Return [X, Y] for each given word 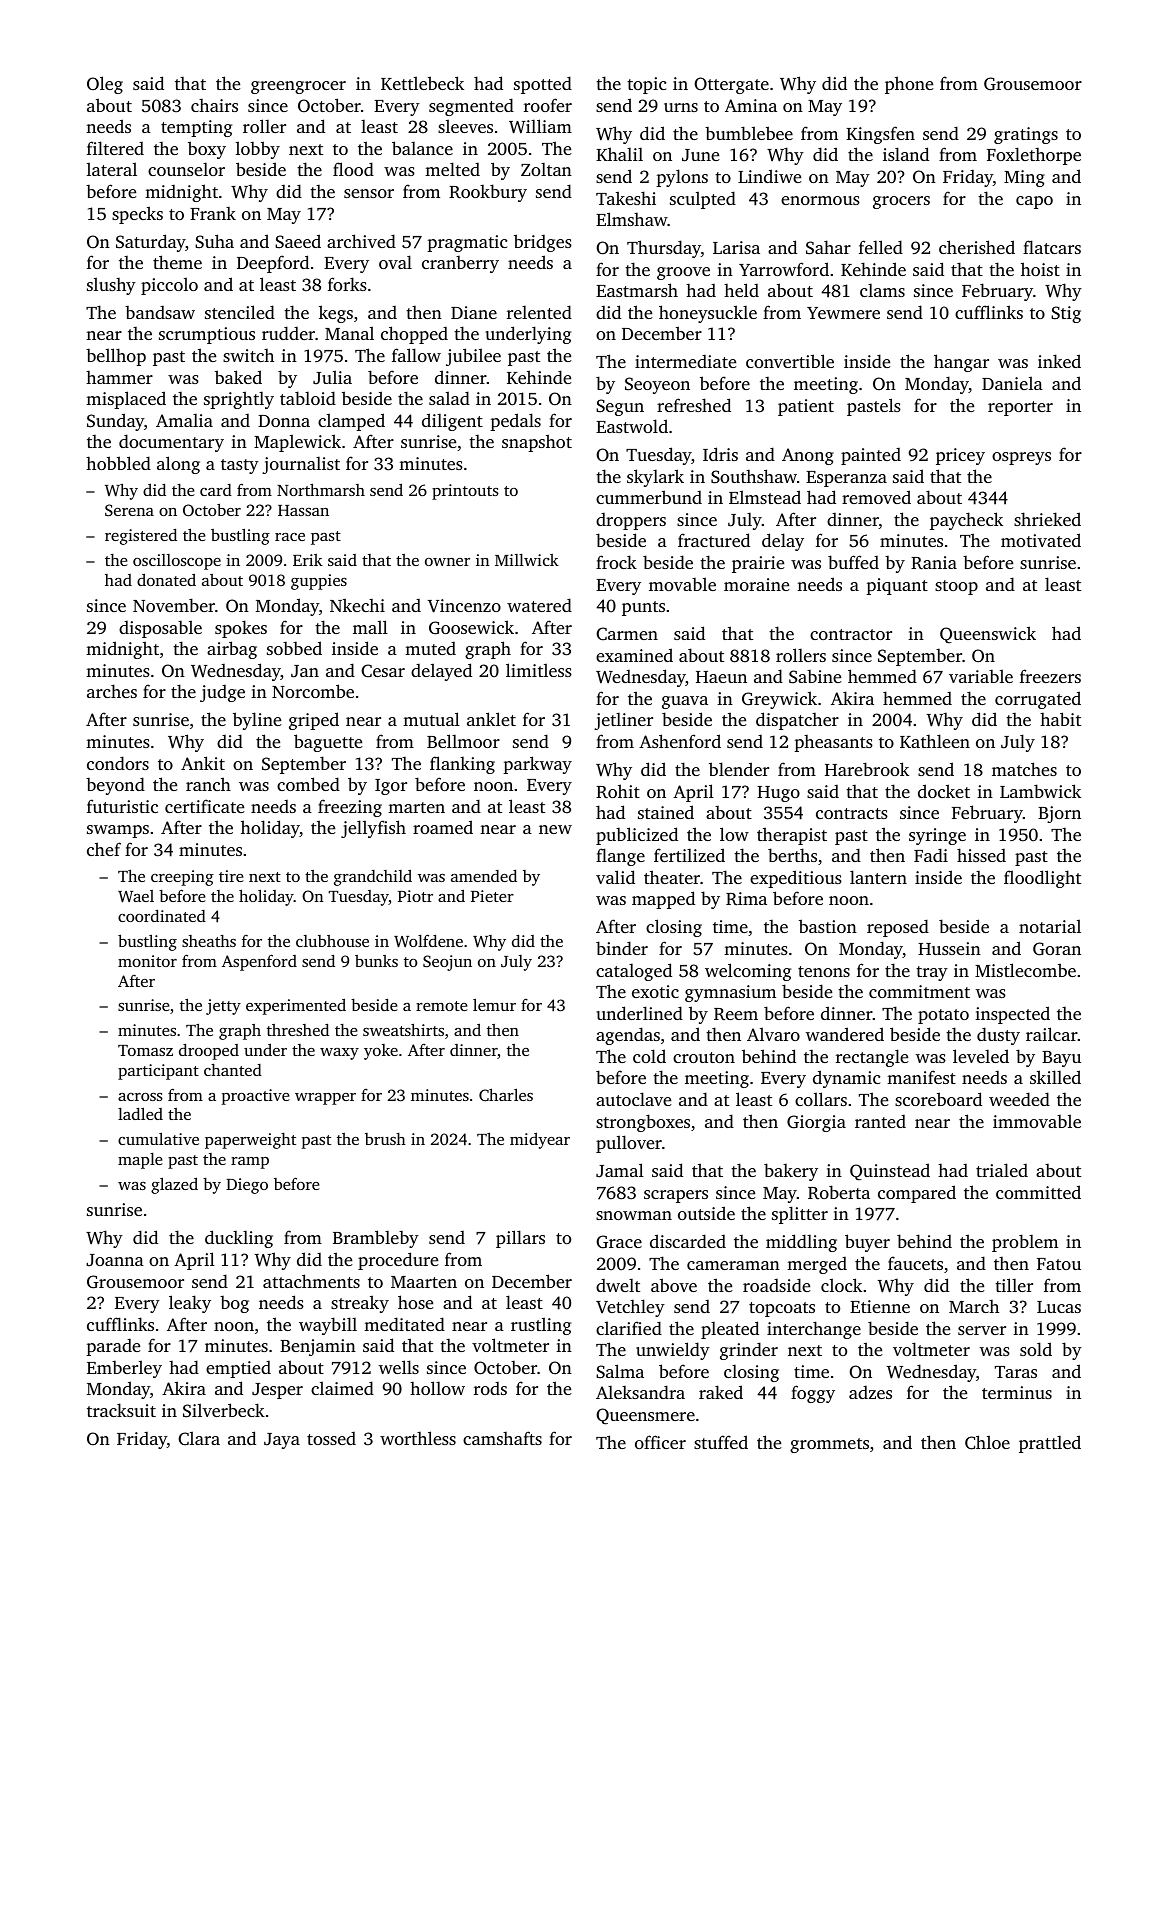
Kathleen [935, 741]
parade [113, 1347]
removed [876, 497]
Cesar [383, 671]
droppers [631, 521]
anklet [491, 719]
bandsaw [160, 312]
